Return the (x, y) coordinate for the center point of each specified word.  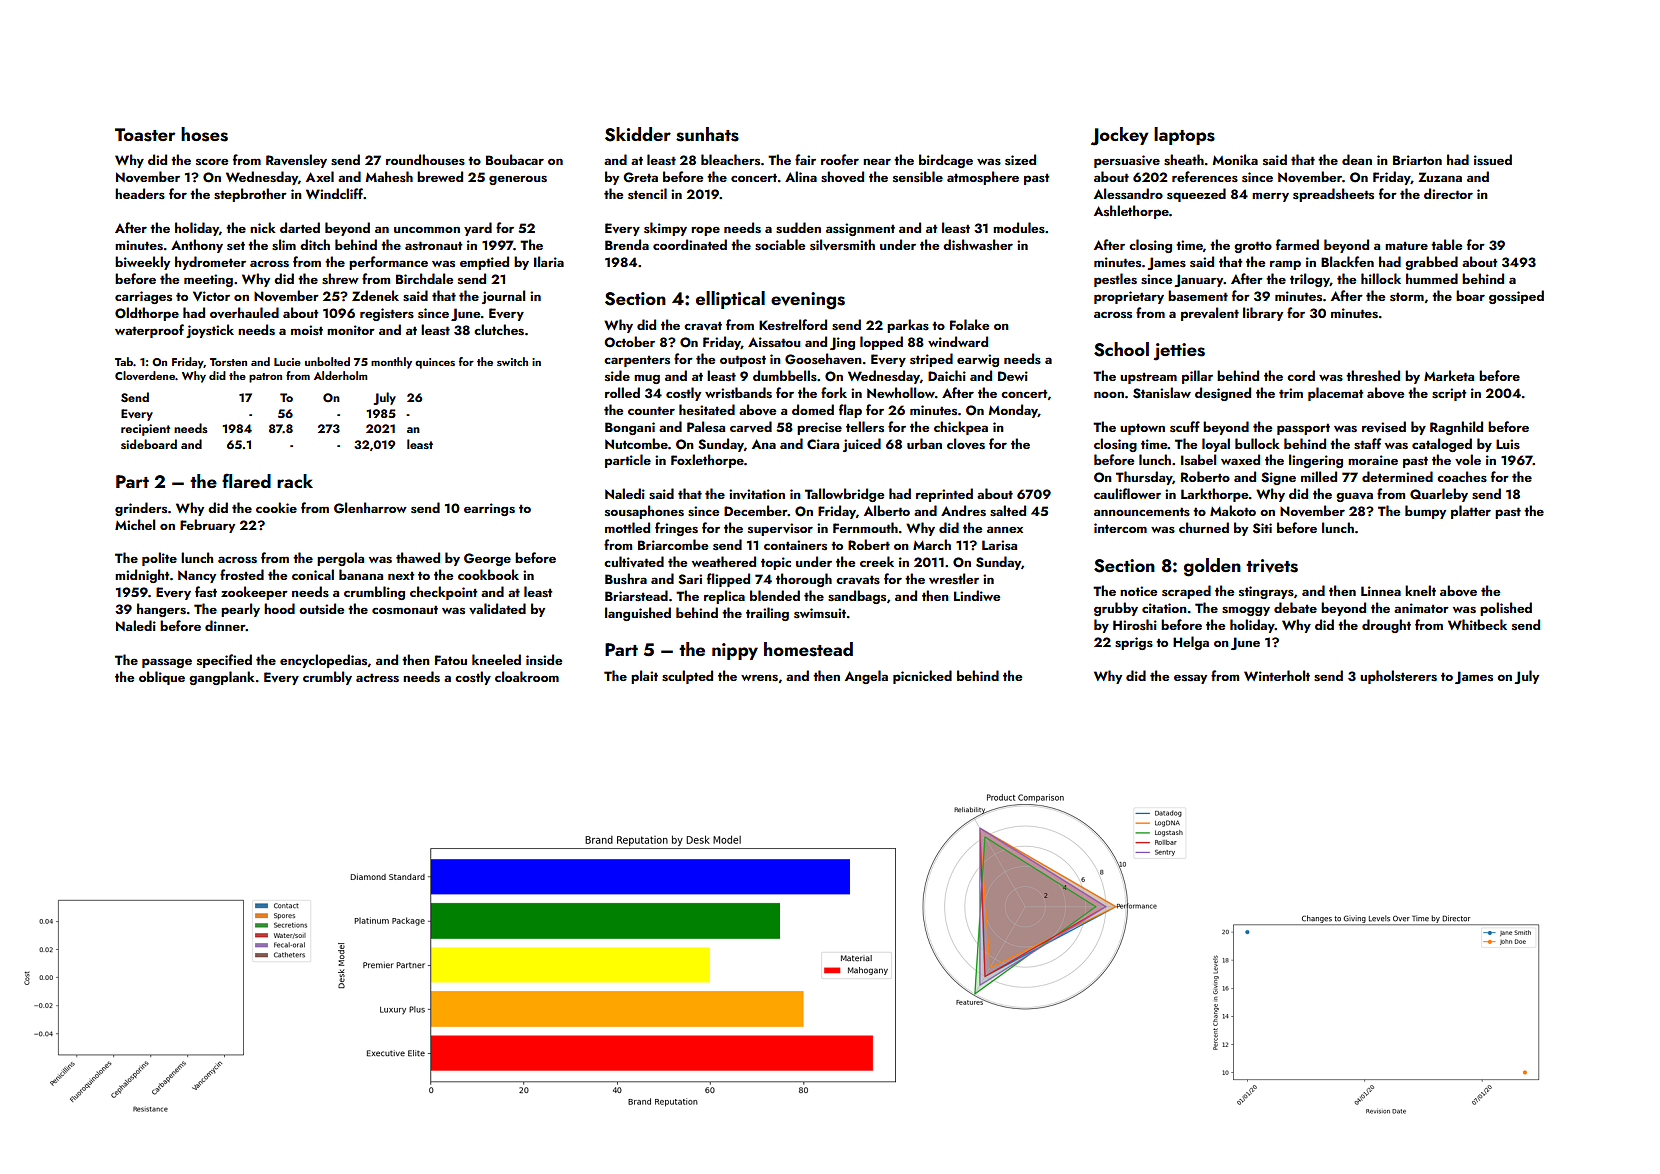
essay (1190, 679)
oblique (162, 678)
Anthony (197, 246)
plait (644, 677)
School (1121, 349)
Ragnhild (1456, 428)
